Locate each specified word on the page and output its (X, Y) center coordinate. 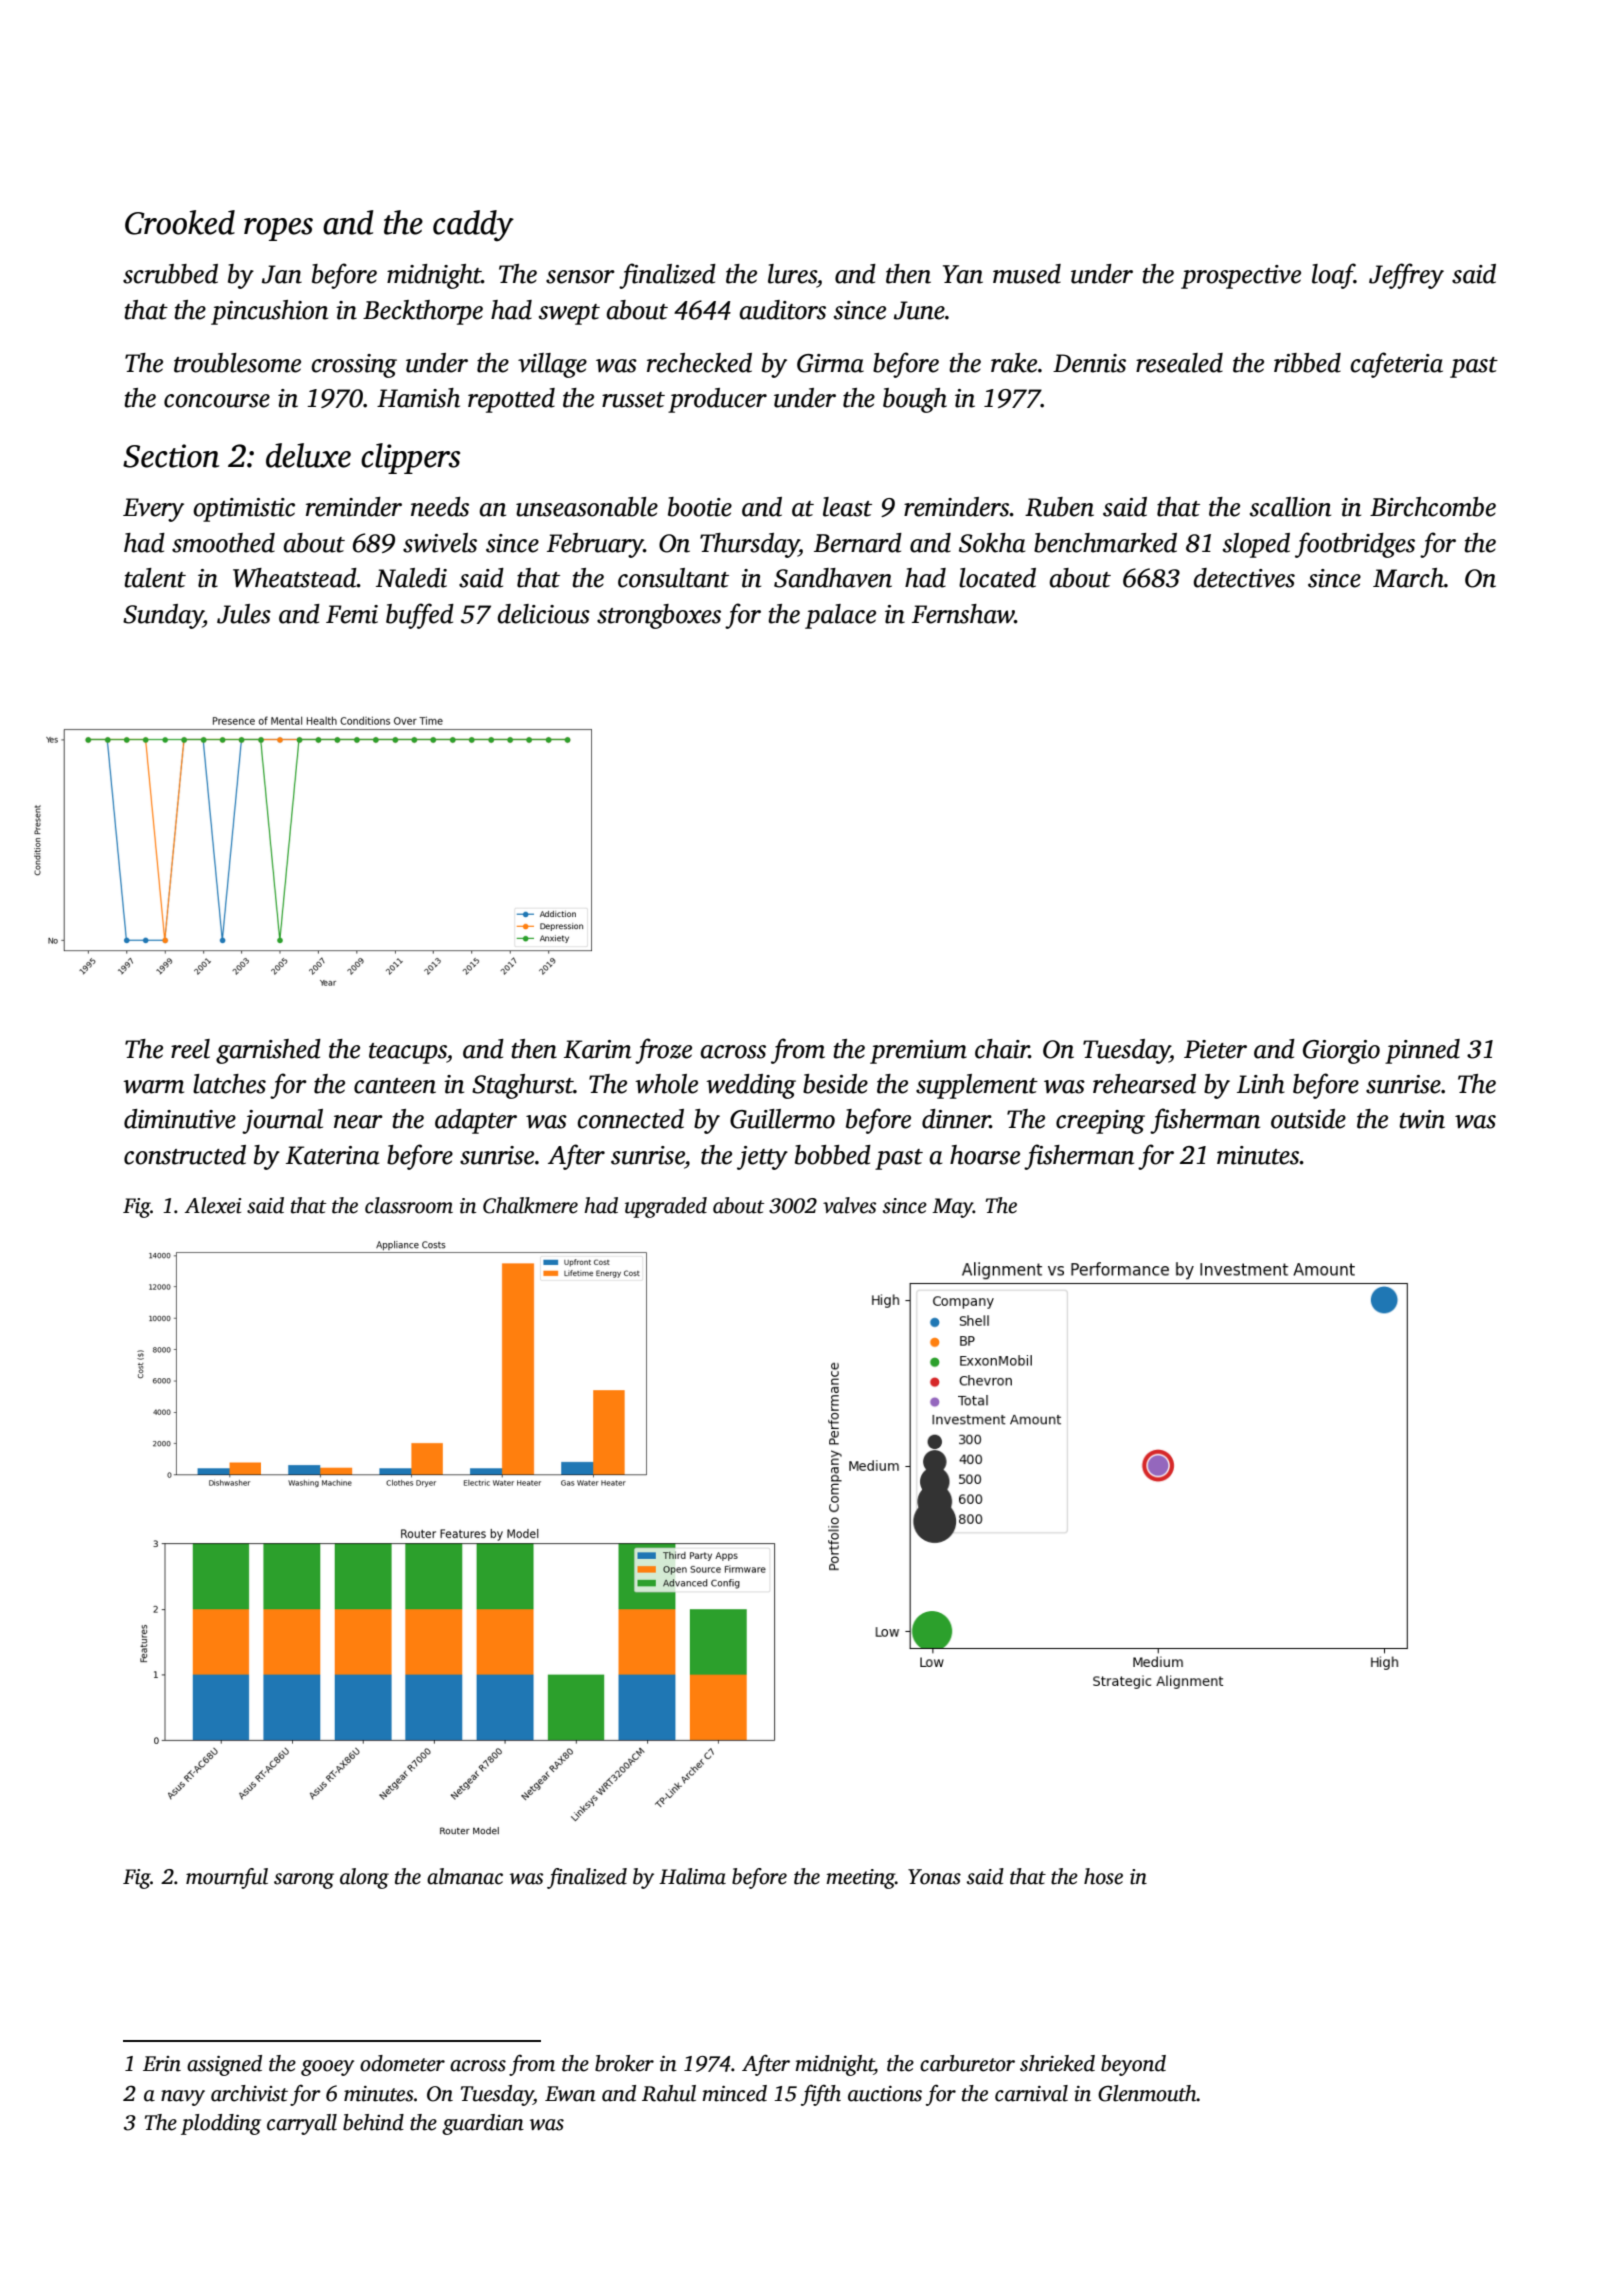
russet (633, 400)
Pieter (1215, 1049)
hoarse (985, 1155)
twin (1422, 1119)
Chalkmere (530, 1205)
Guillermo (782, 1119)
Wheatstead (295, 578)
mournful (227, 1878)
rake (1014, 363)
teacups (408, 1053)
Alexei (213, 1205)
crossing (354, 366)
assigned (224, 2065)
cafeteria (1396, 365)
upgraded (666, 1207)
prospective (1241, 277)
